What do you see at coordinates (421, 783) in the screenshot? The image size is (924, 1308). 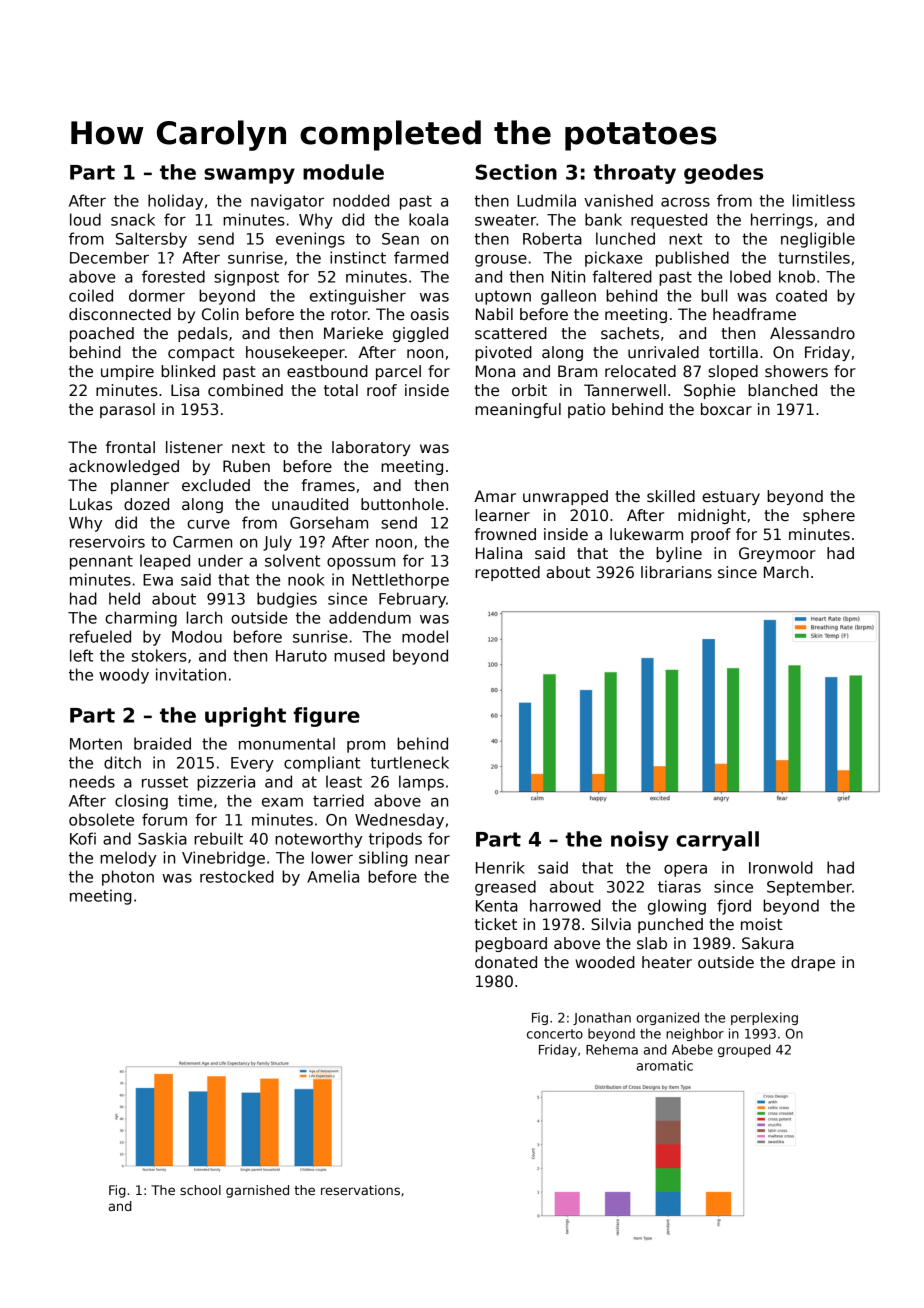 I see `lamps` at bounding box center [421, 783].
